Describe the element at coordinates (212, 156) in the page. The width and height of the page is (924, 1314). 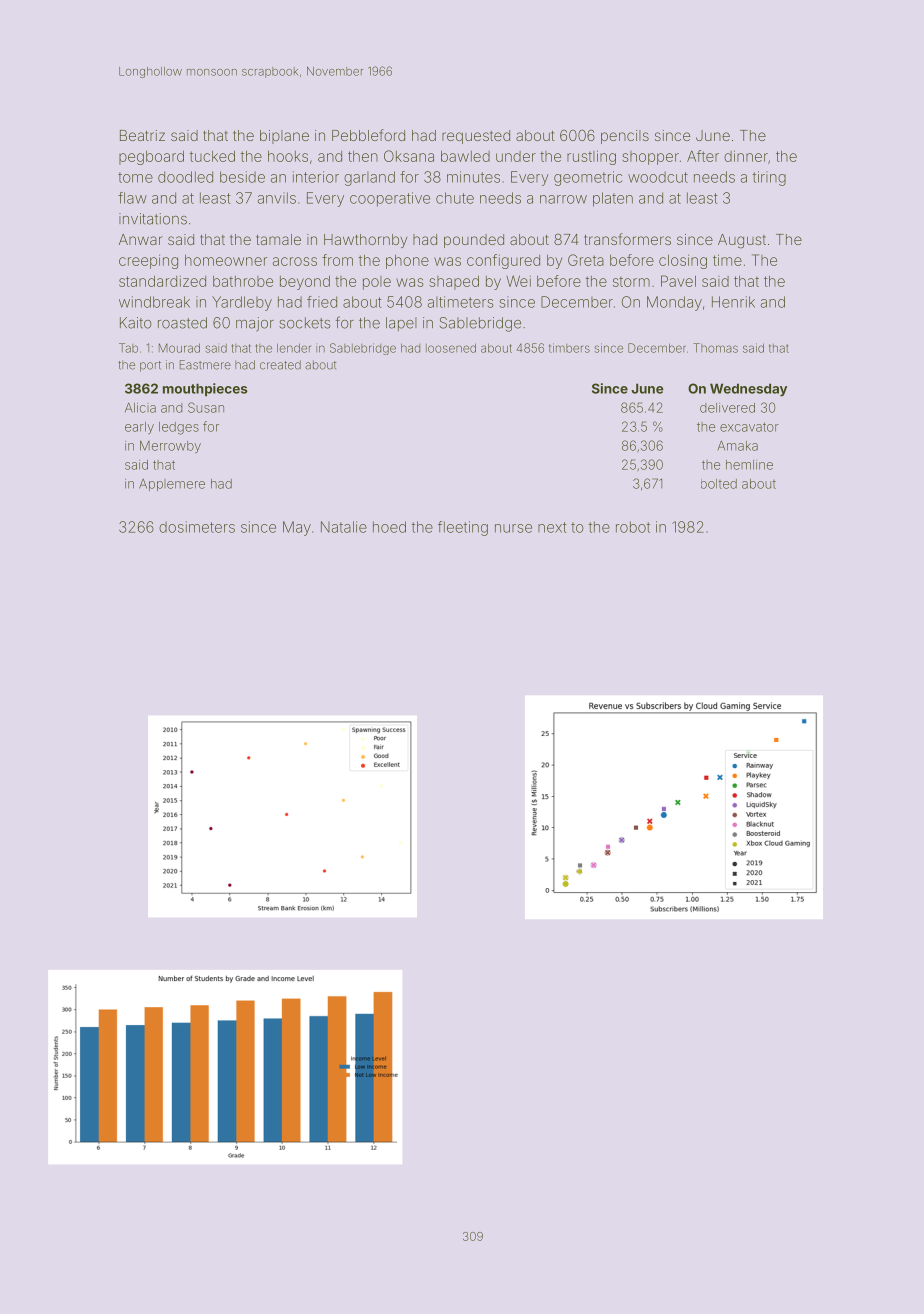
I see `tucked` at that location.
